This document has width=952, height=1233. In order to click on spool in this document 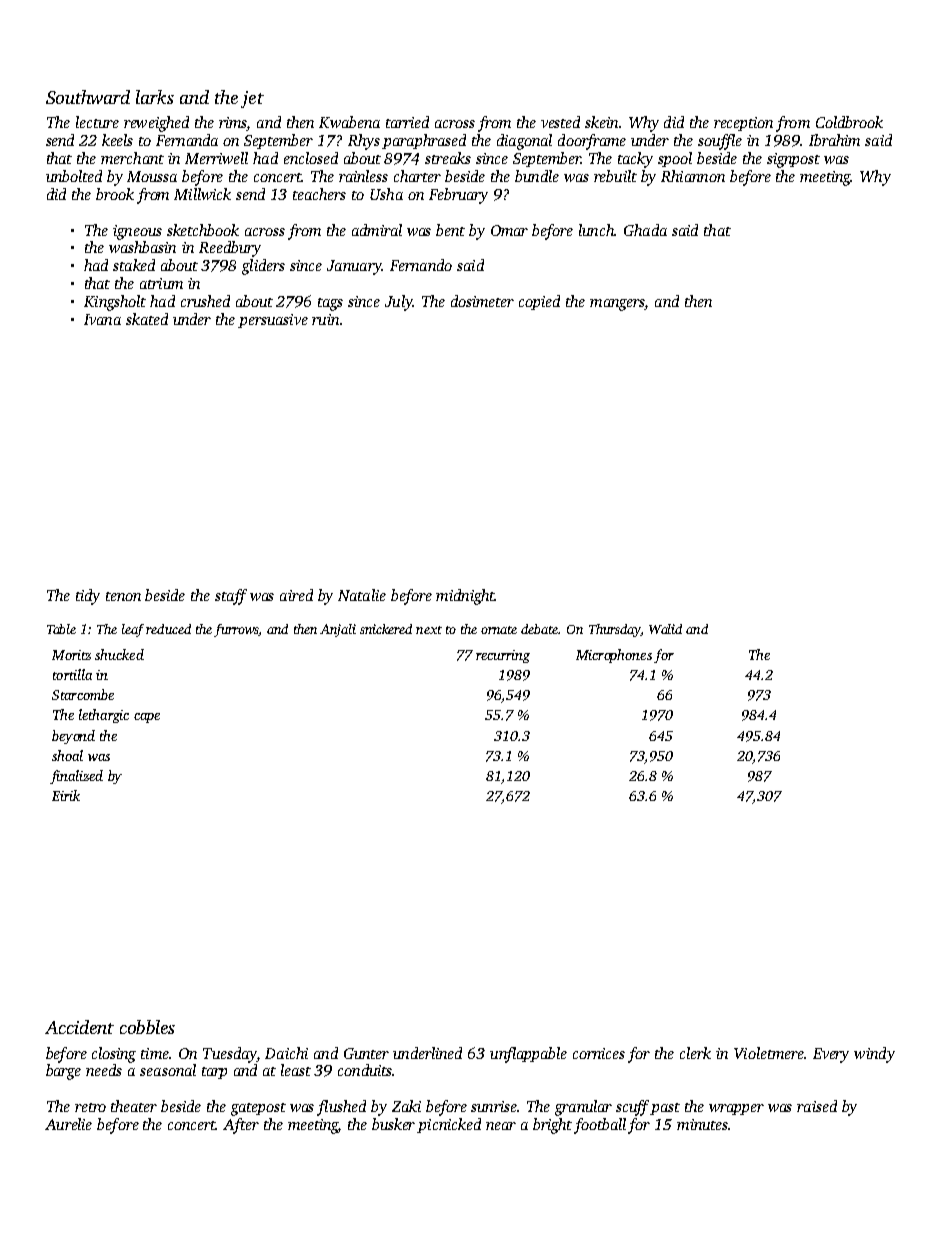, I will do `click(675, 159)`.
